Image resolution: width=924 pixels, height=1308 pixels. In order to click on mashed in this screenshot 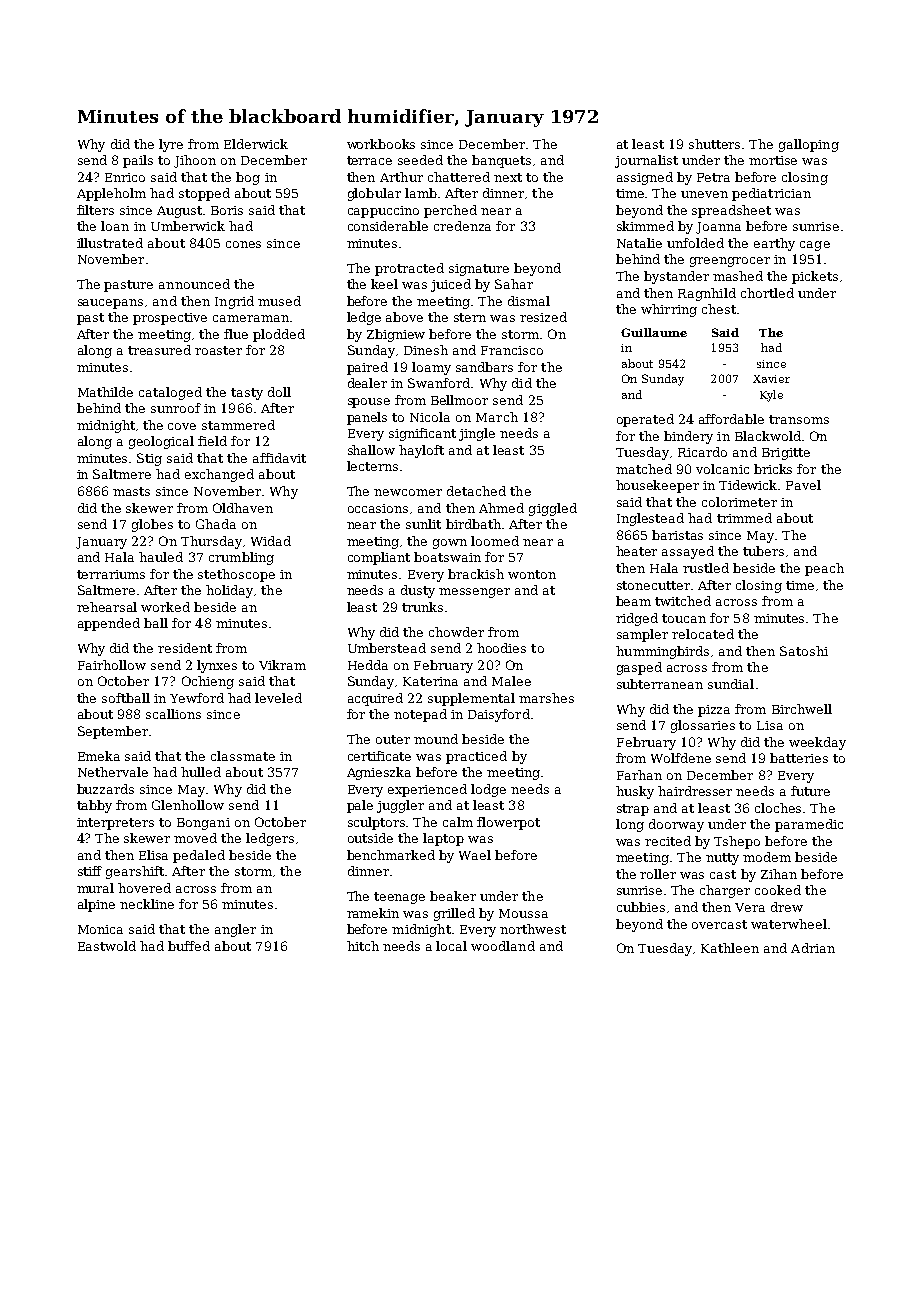, I will do `click(738, 276)`.
